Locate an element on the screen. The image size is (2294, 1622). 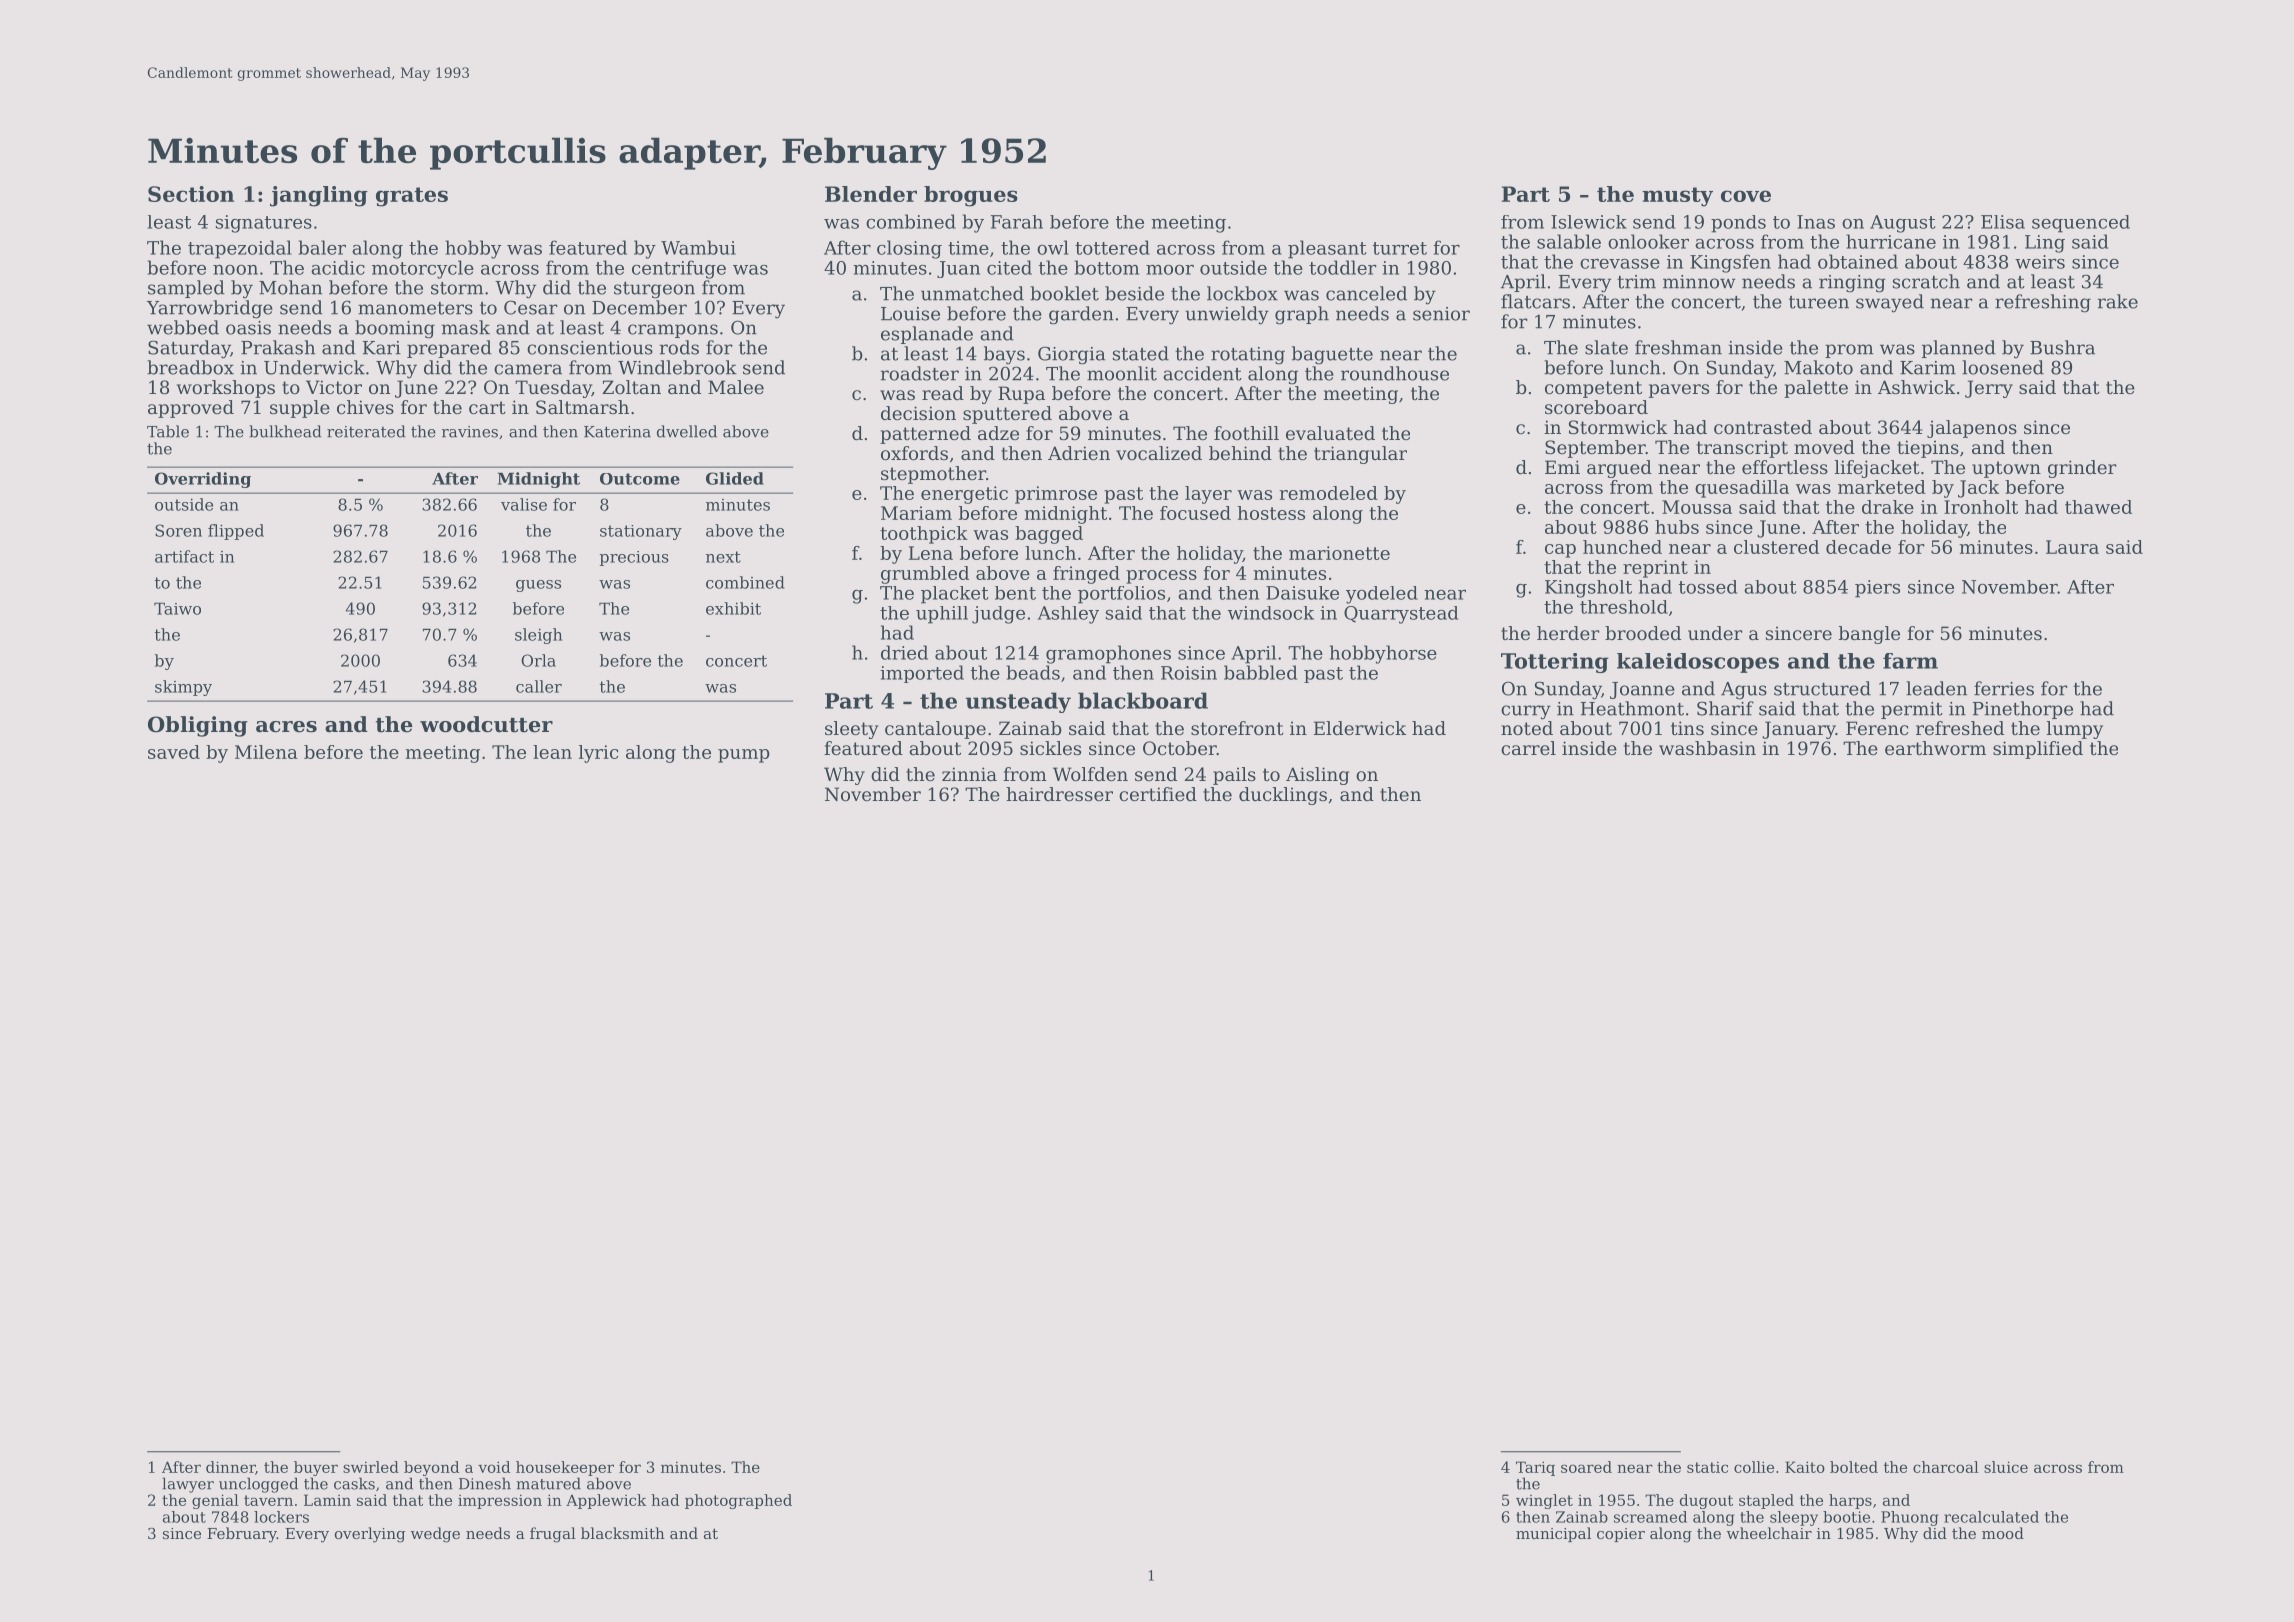
housekeeper is located at coordinates (565, 1468).
